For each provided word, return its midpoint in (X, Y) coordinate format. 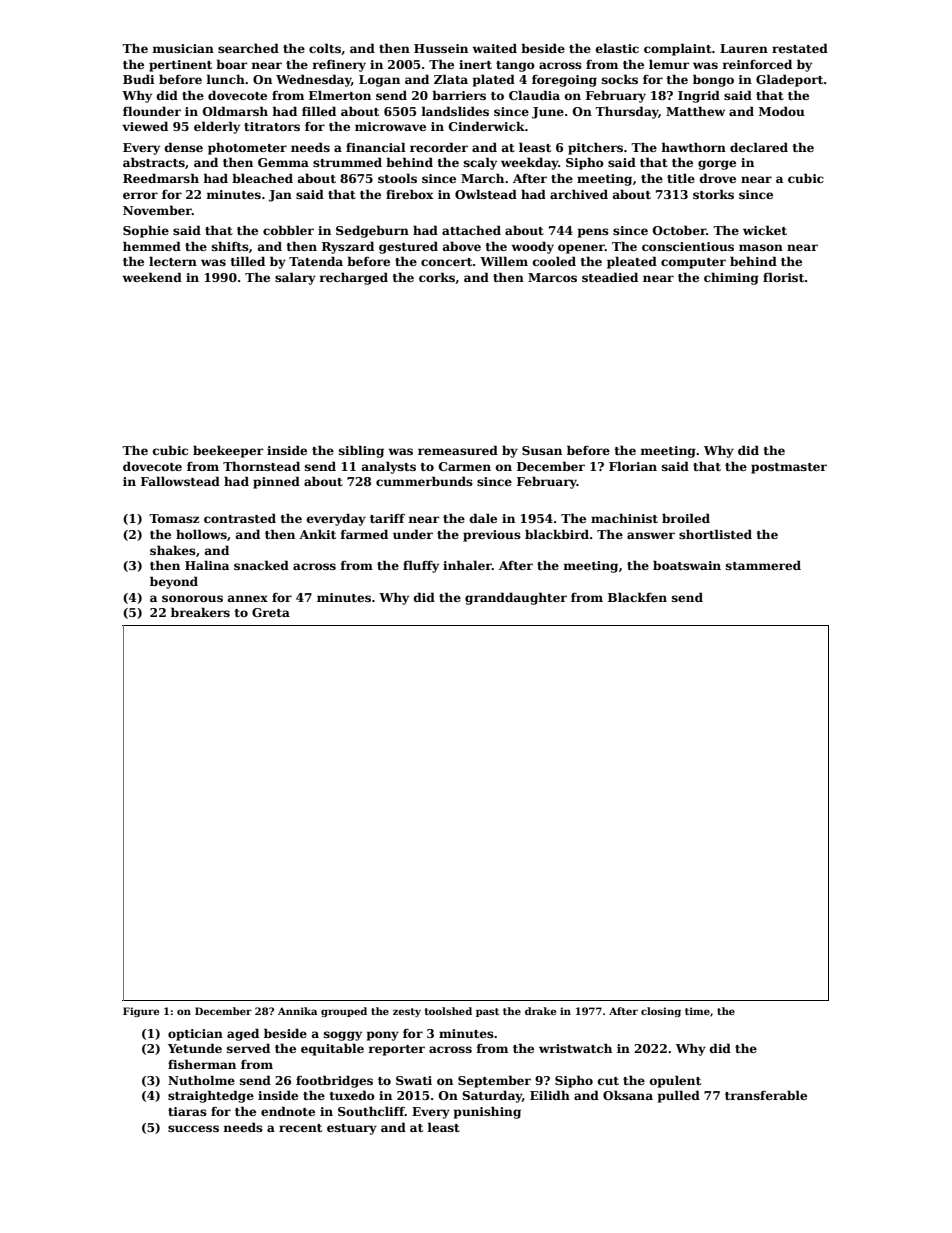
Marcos (552, 277)
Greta (271, 612)
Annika (297, 1011)
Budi (139, 79)
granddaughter (516, 598)
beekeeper (228, 451)
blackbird (557, 534)
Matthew (695, 111)
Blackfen (637, 597)
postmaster (789, 468)
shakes (173, 550)
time (697, 1011)
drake (540, 1011)
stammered (763, 565)
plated (494, 80)
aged (243, 1034)
